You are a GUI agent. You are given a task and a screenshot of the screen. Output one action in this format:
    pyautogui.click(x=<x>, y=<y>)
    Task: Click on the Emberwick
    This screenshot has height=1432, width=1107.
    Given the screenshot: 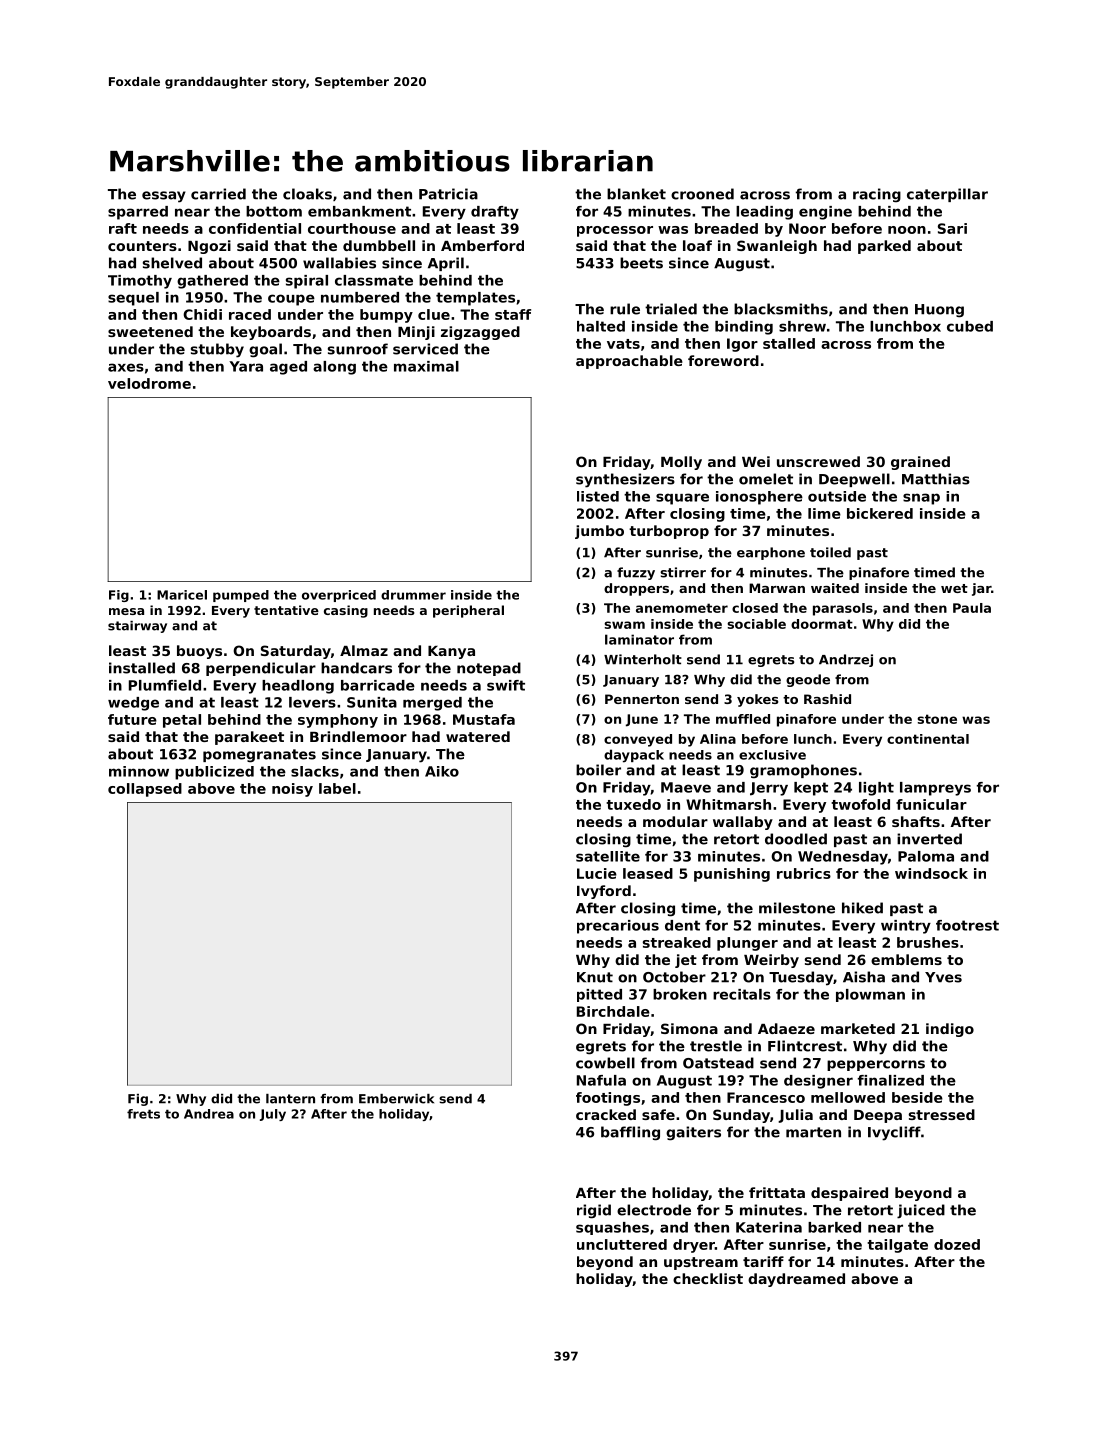 What is the action you would take?
    pyautogui.click(x=396, y=1099)
